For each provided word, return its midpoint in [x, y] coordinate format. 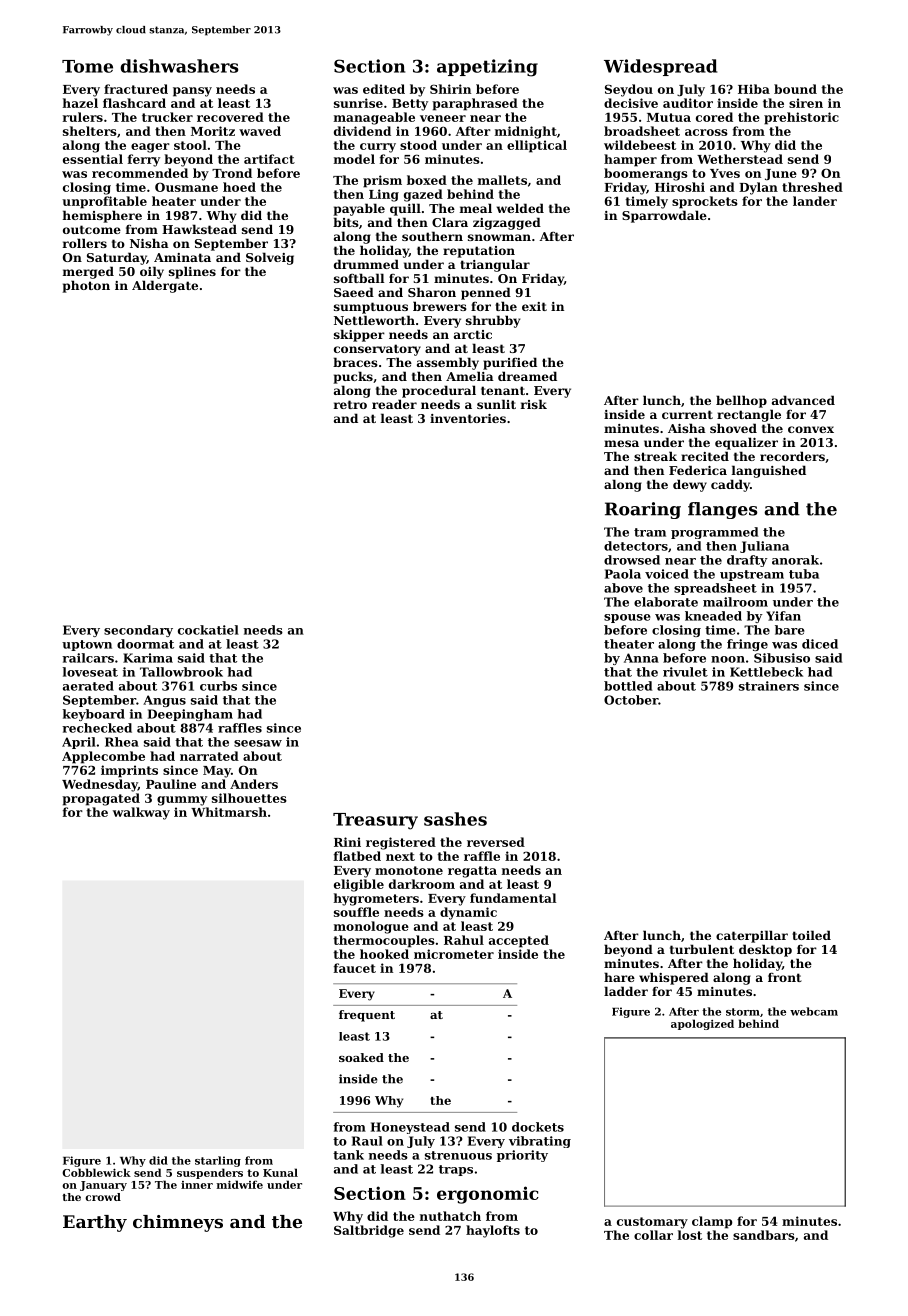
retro [350, 404]
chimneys [178, 1223]
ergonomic [488, 1195]
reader [394, 404]
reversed [496, 842]
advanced [803, 400]
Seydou [629, 90]
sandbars [764, 1235]
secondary [138, 631]
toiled [811, 935]
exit [534, 306]
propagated [101, 799]
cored [714, 117]
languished [769, 471]
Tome [87, 66]
